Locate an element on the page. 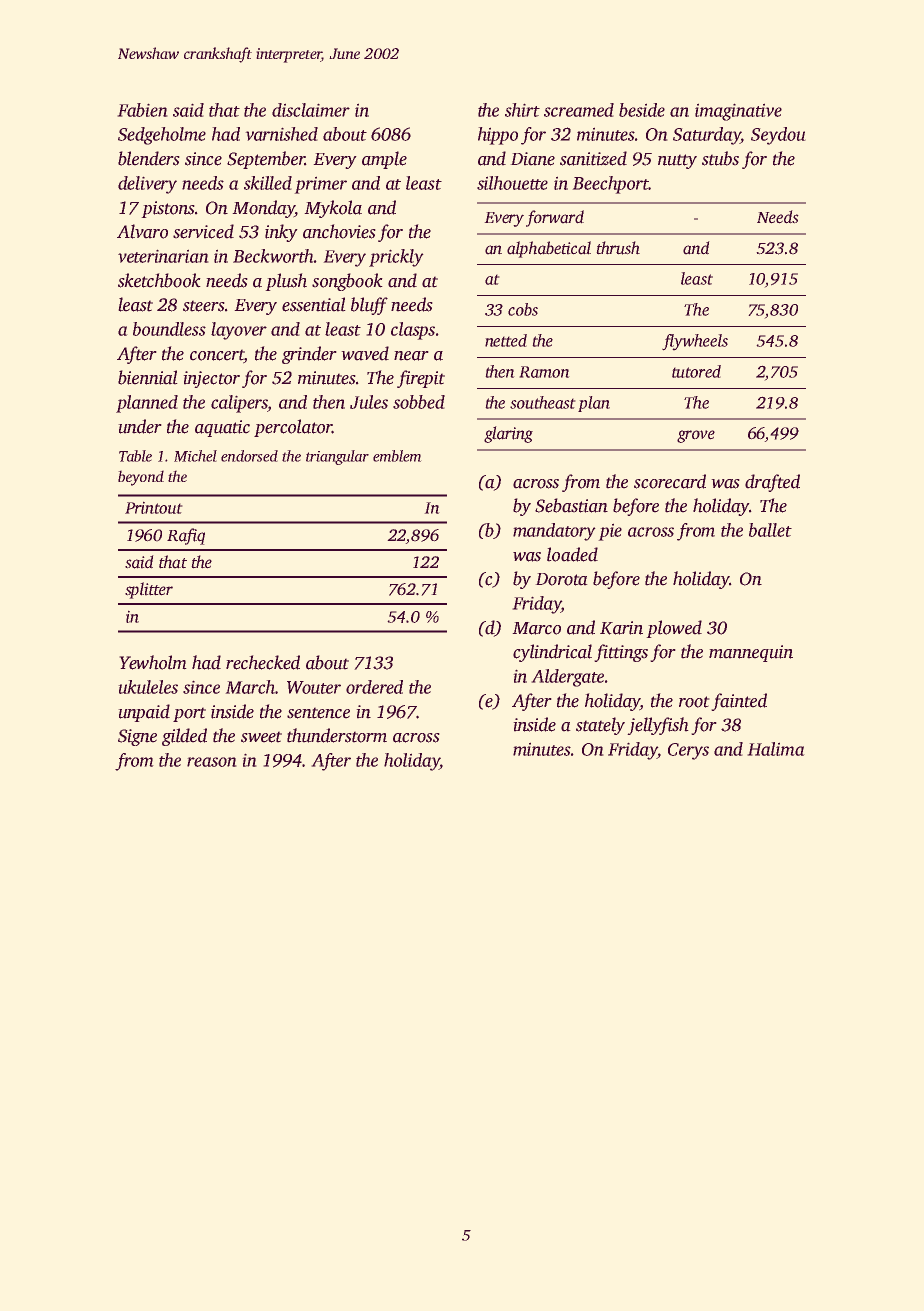 This page has width=924, height=1311. drafted is located at coordinates (772, 483).
